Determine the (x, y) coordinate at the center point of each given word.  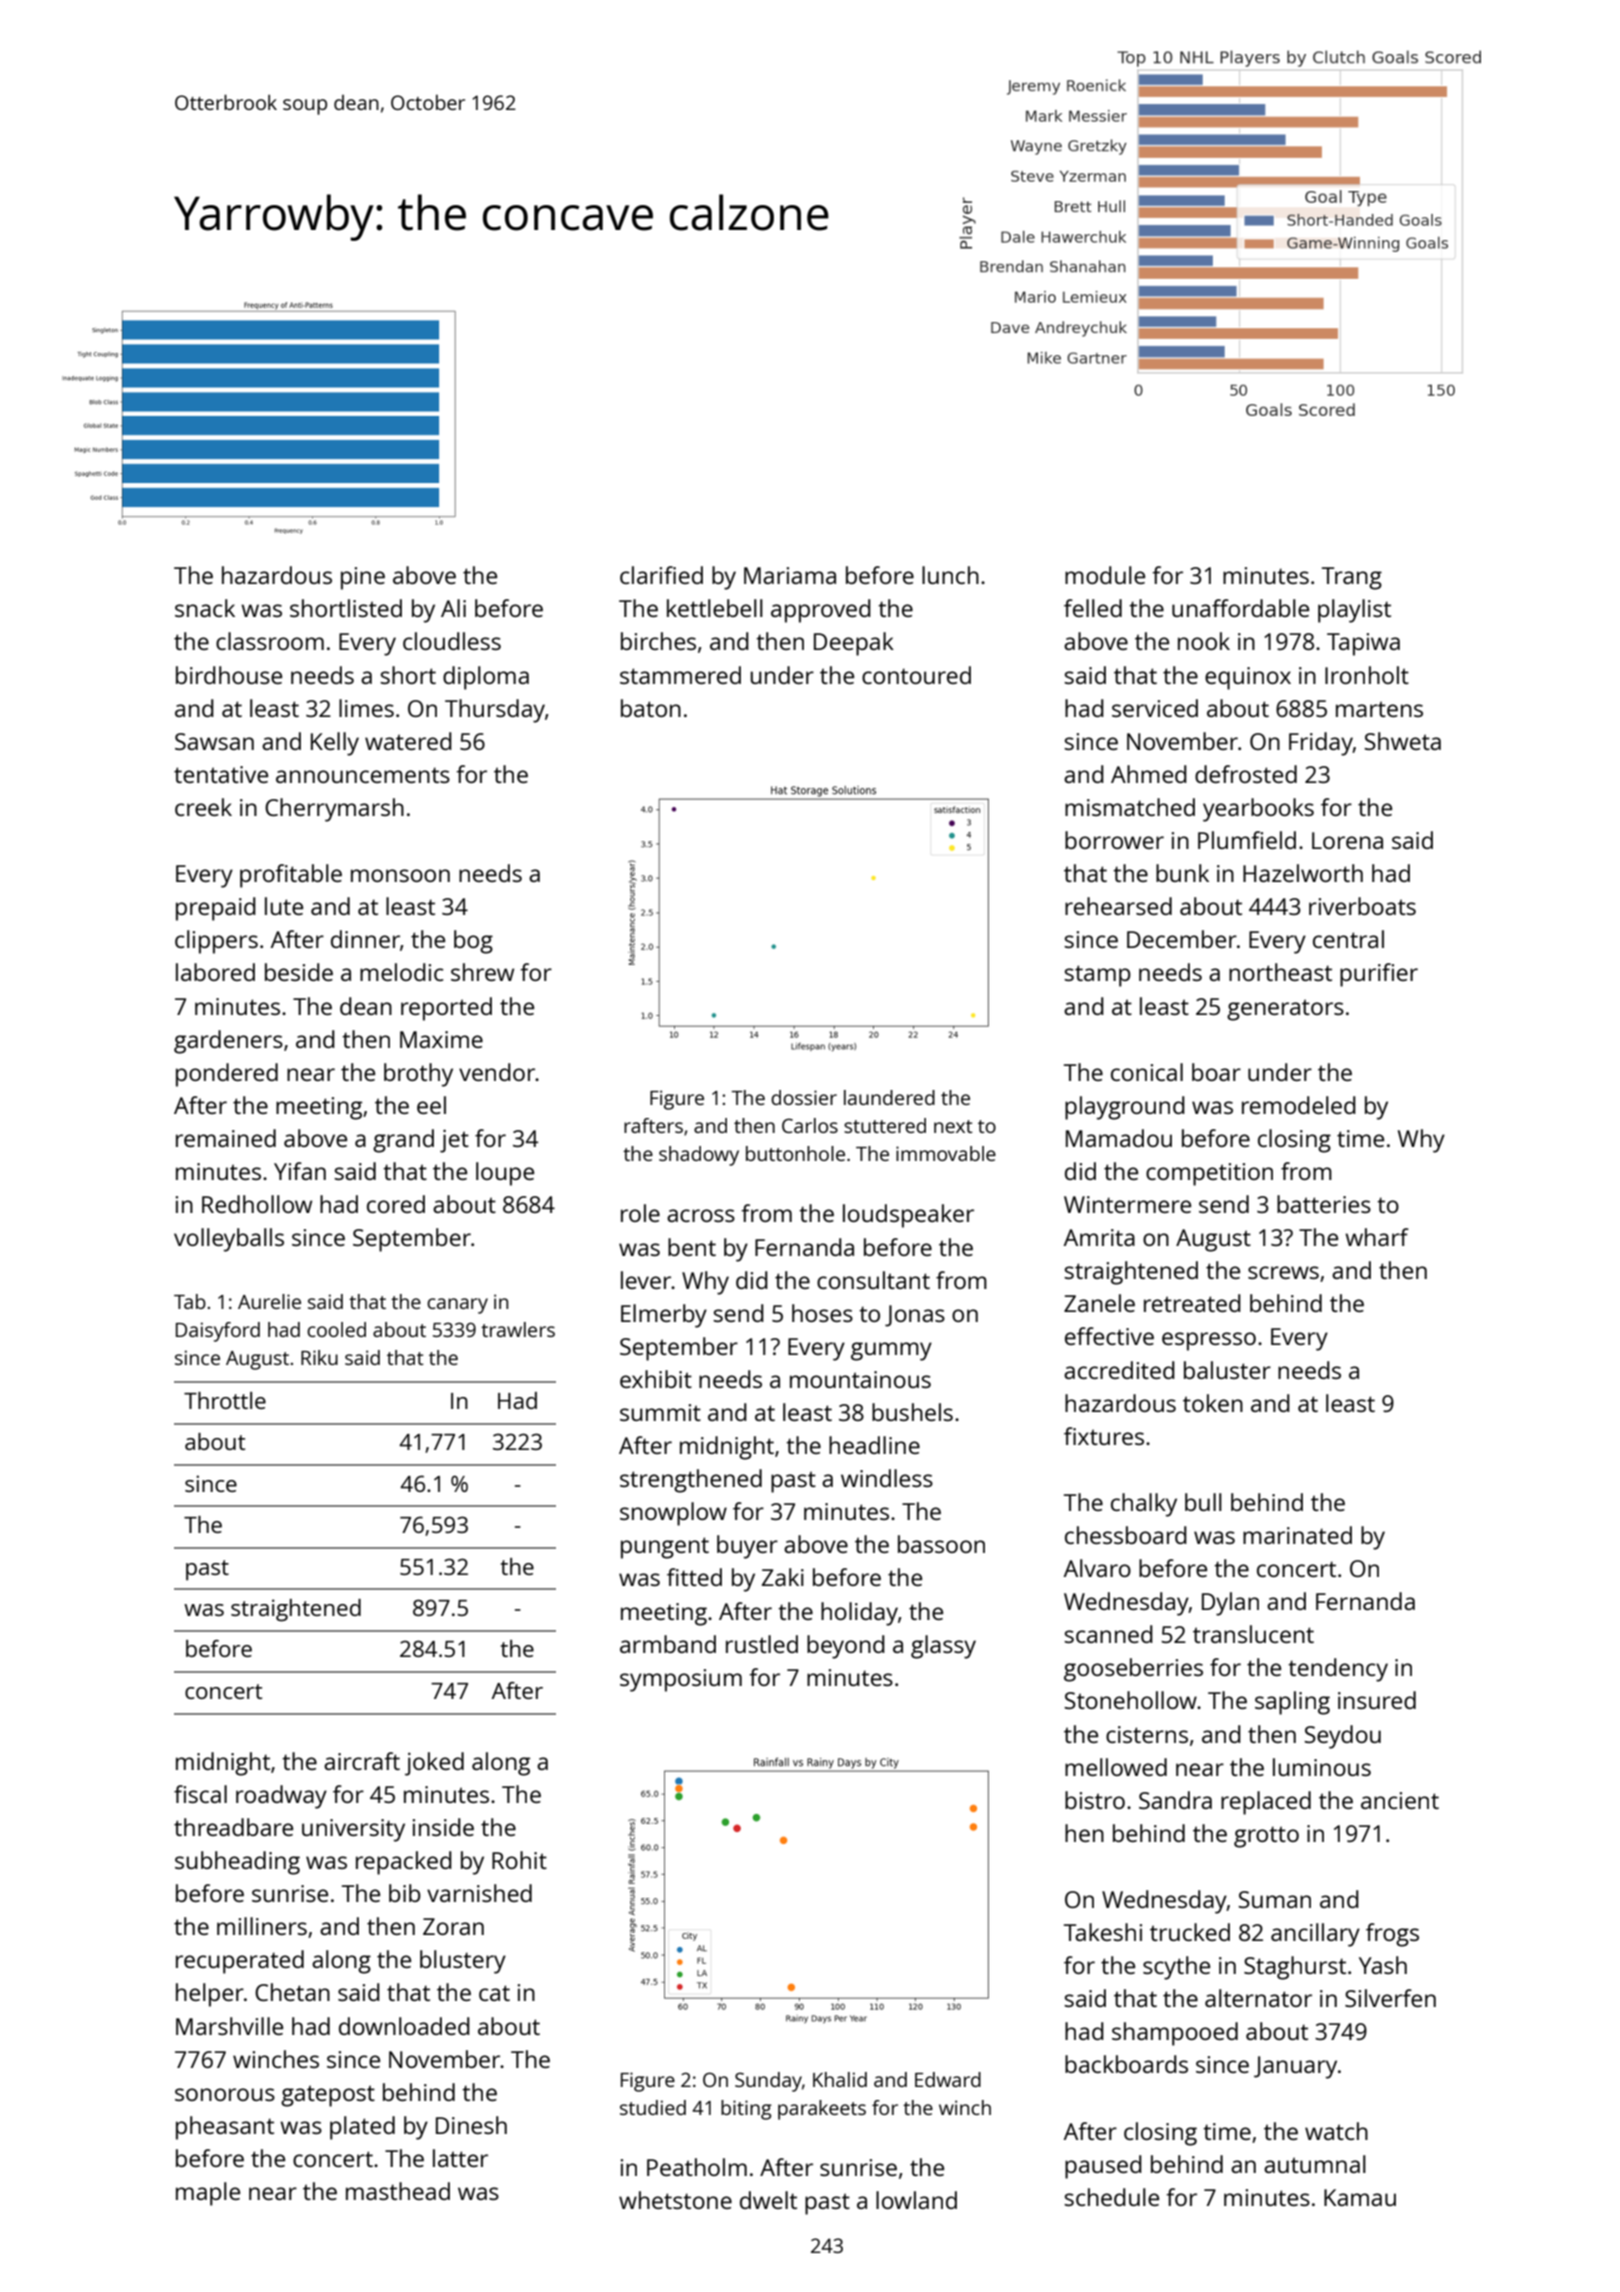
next (953, 1126)
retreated (1192, 1303)
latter (460, 2158)
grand (403, 1141)
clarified (661, 575)
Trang (1352, 578)
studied (653, 2107)
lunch (950, 575)
